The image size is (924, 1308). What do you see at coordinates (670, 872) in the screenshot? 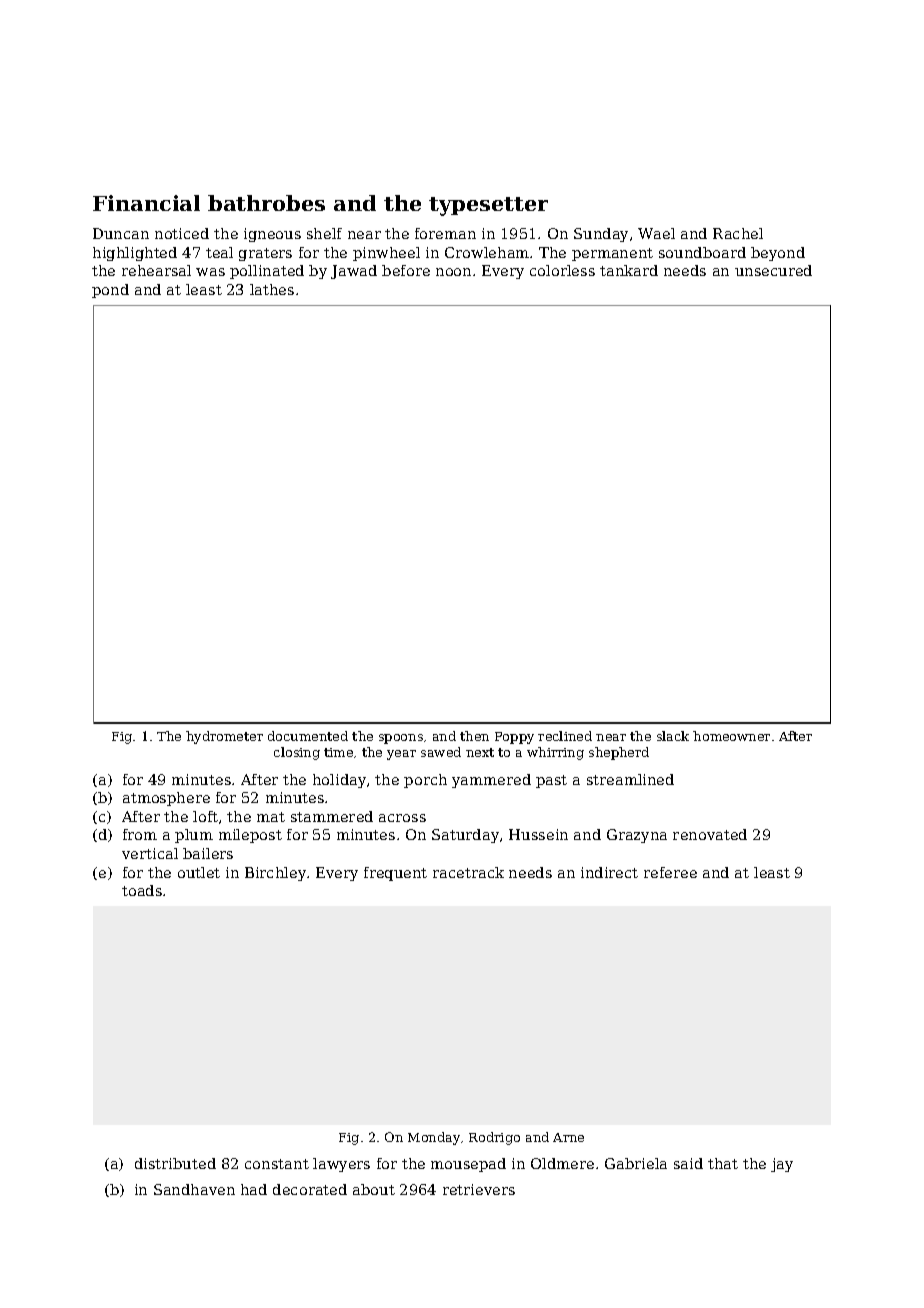
I see `referee` at bounding box center [670, 872].
